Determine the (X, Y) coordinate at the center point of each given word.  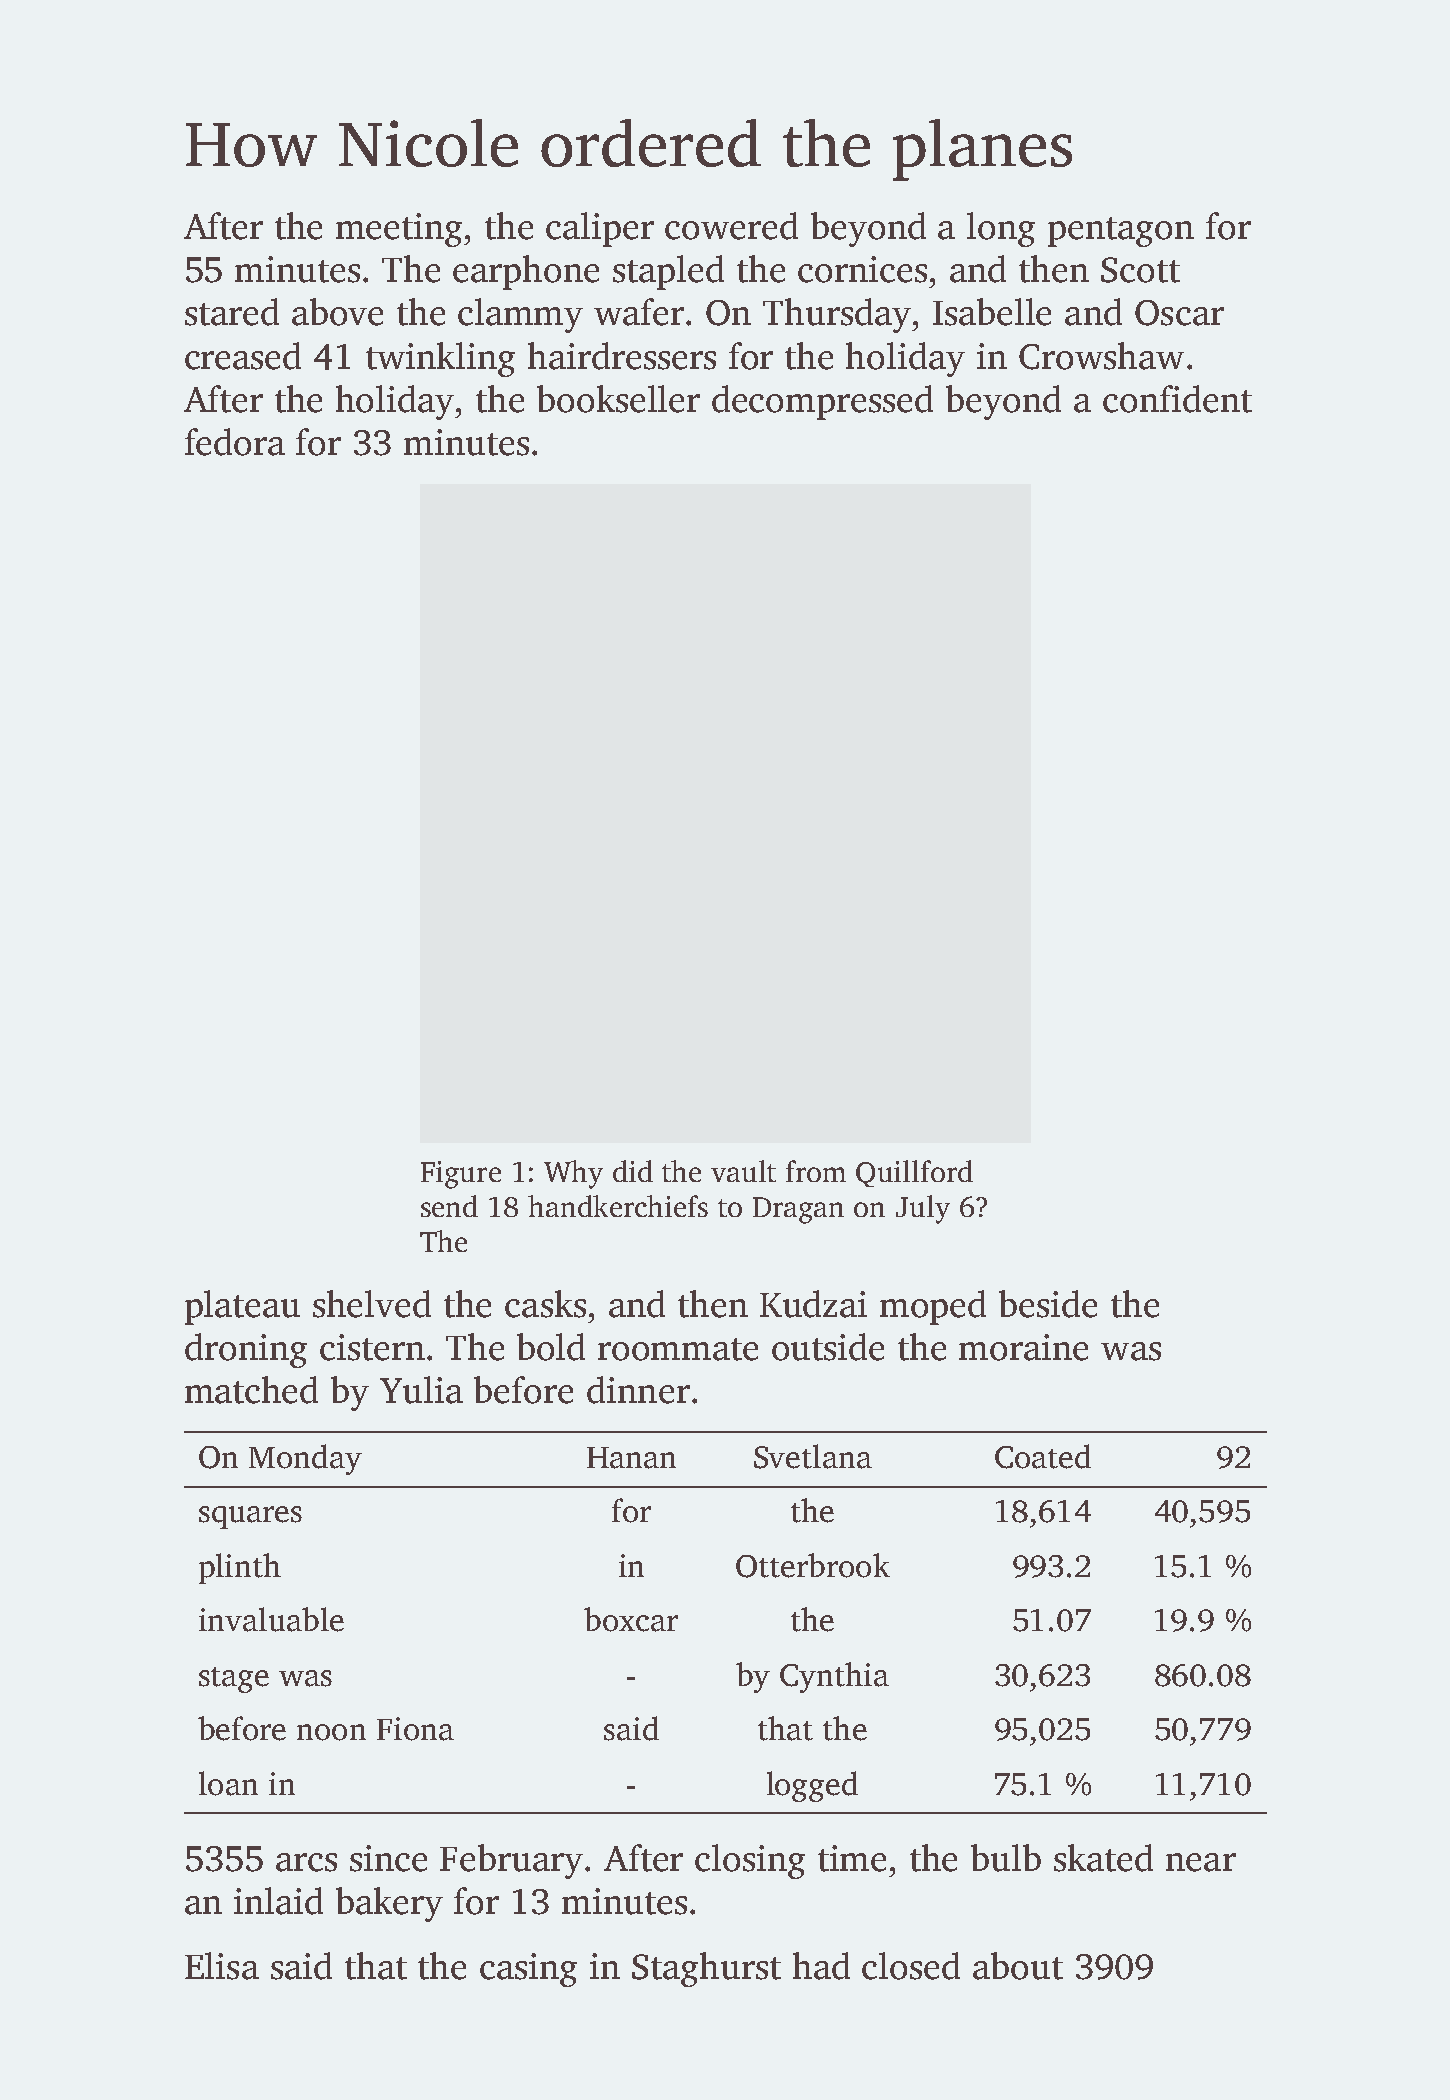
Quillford (914, 1173)
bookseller (618, 399)
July (923, 1209)
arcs (306, 1862)
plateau (242, 1307)
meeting (399, 230)
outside (828, 1347)
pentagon (1121, 232)
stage (234, 1680)
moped (933, 1307)
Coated (1043, 1456)
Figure (461, 1175)
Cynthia (834, 1677)
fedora (235, 442)
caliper (600, 229)
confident (1177, 399)
